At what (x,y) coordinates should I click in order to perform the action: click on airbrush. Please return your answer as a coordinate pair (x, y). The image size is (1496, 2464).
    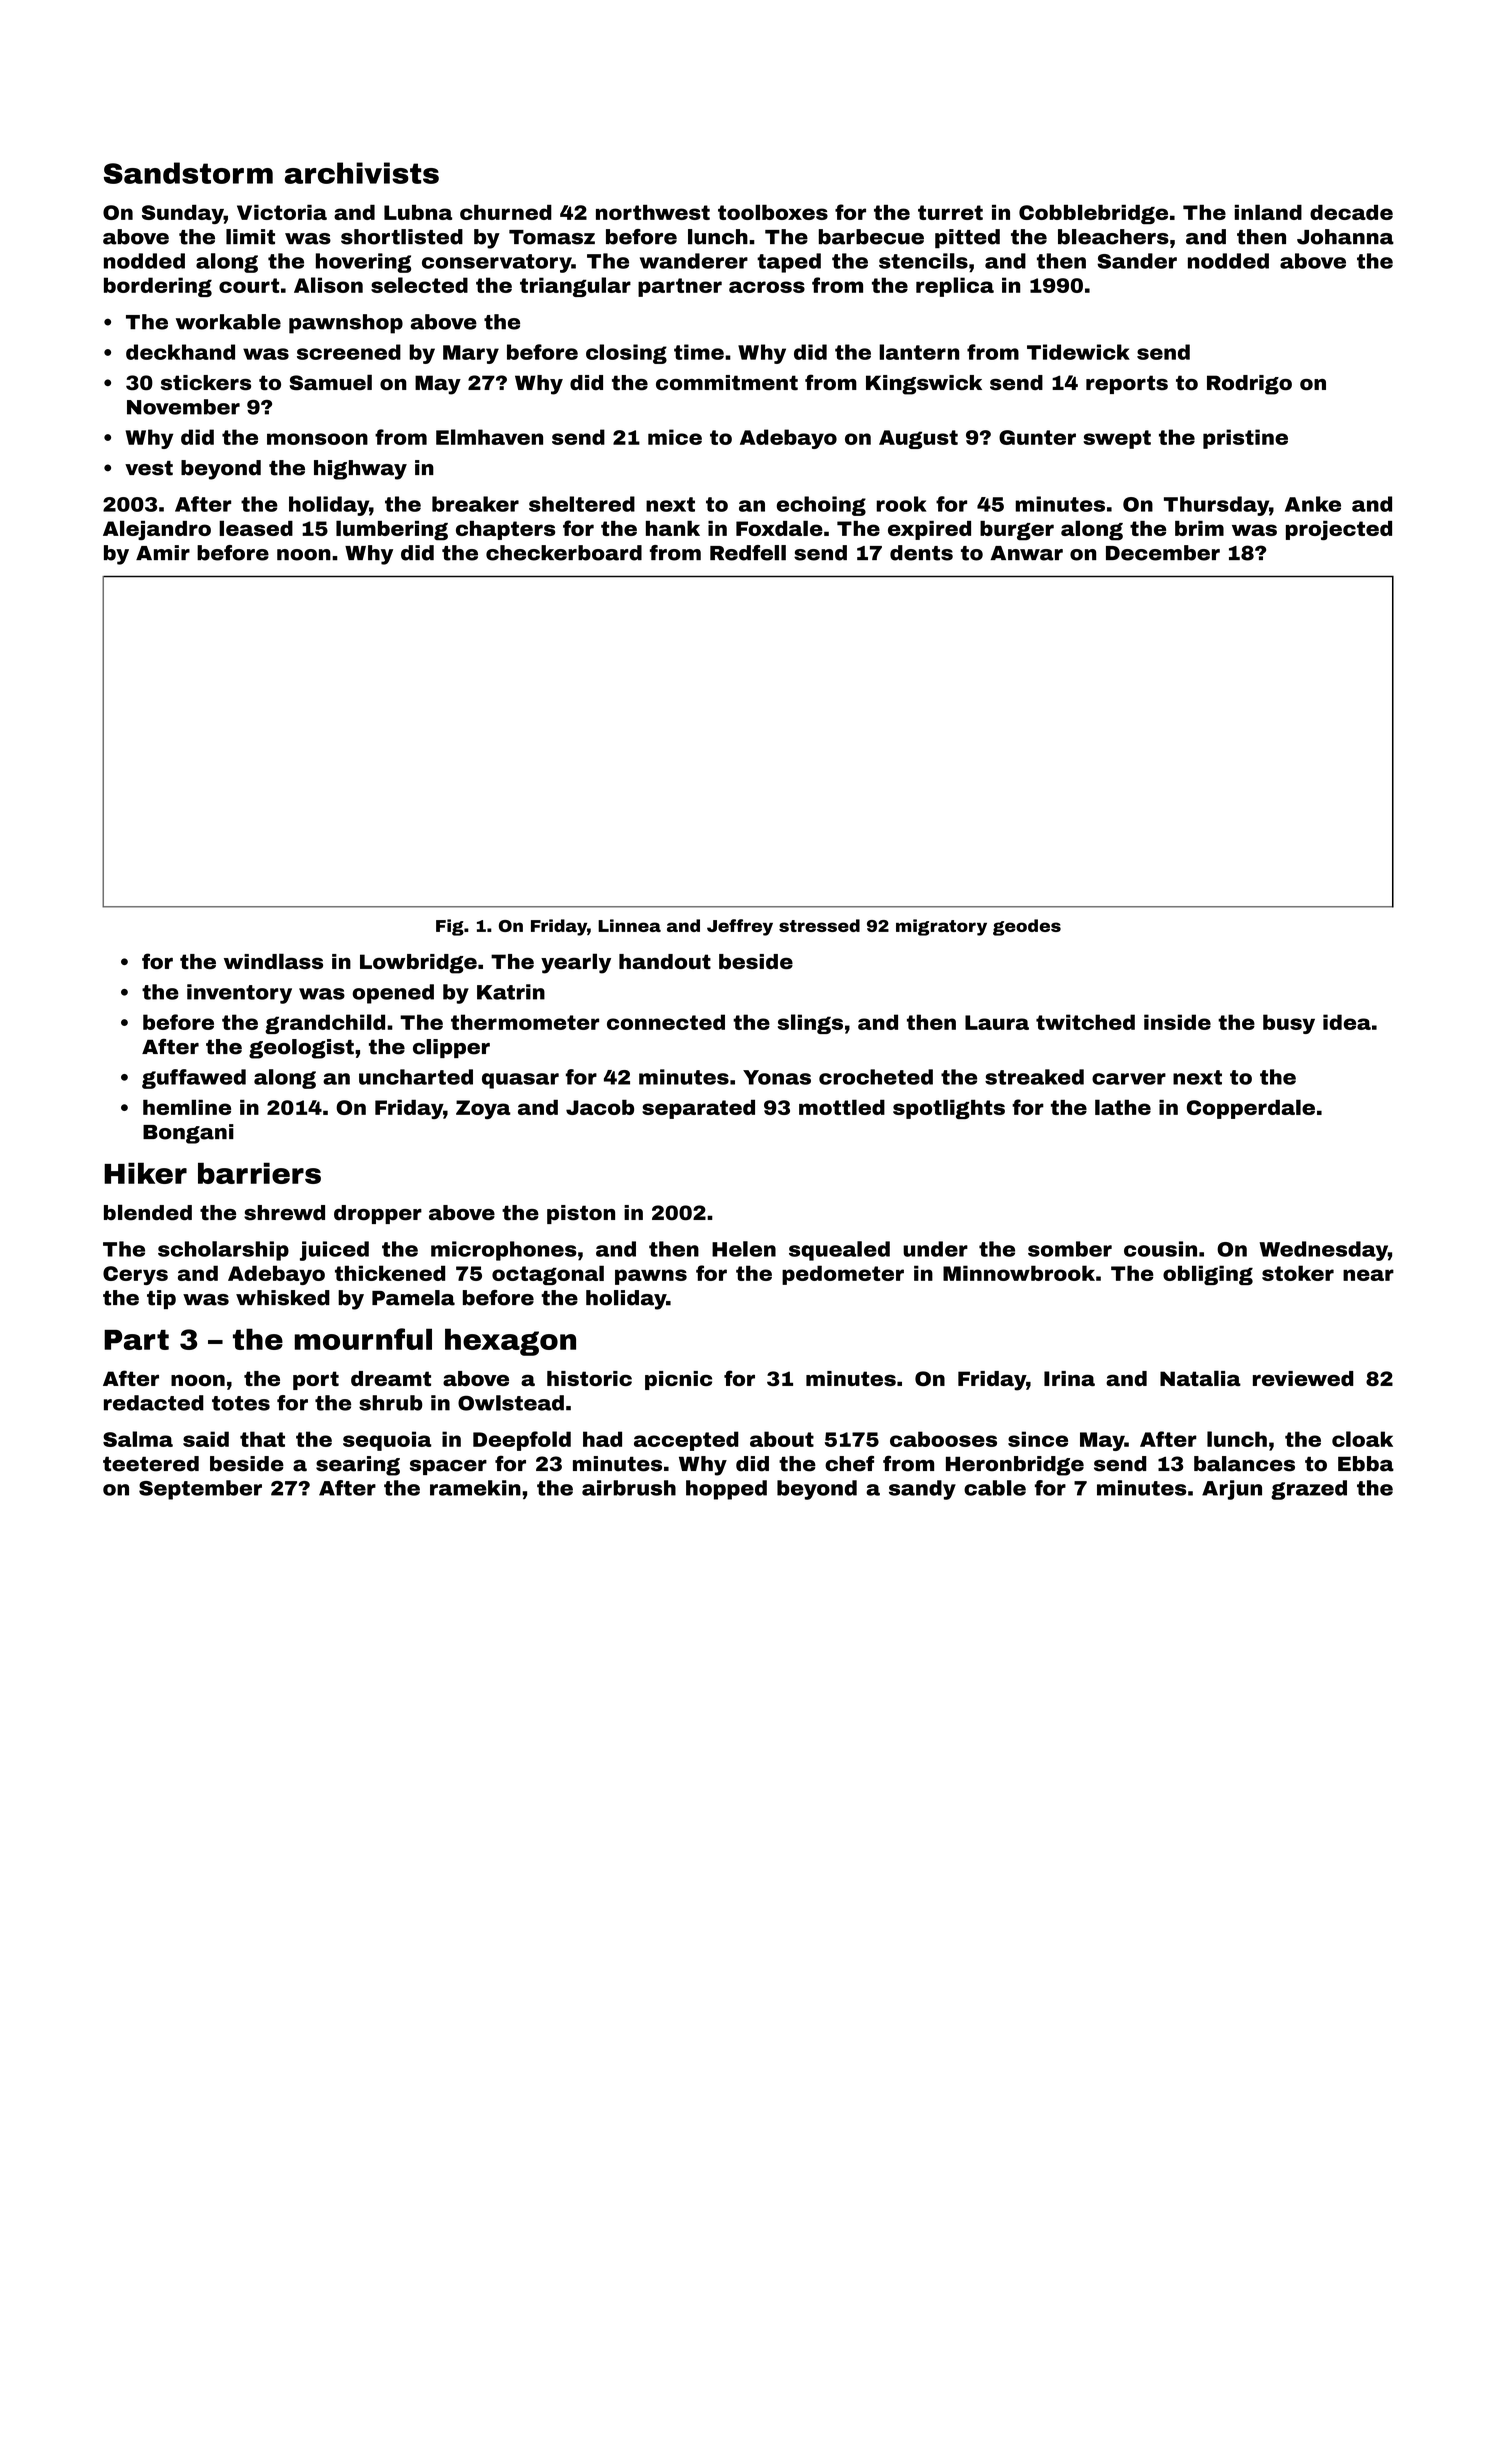
    Looking at the image, I should click on (629, 1488).
